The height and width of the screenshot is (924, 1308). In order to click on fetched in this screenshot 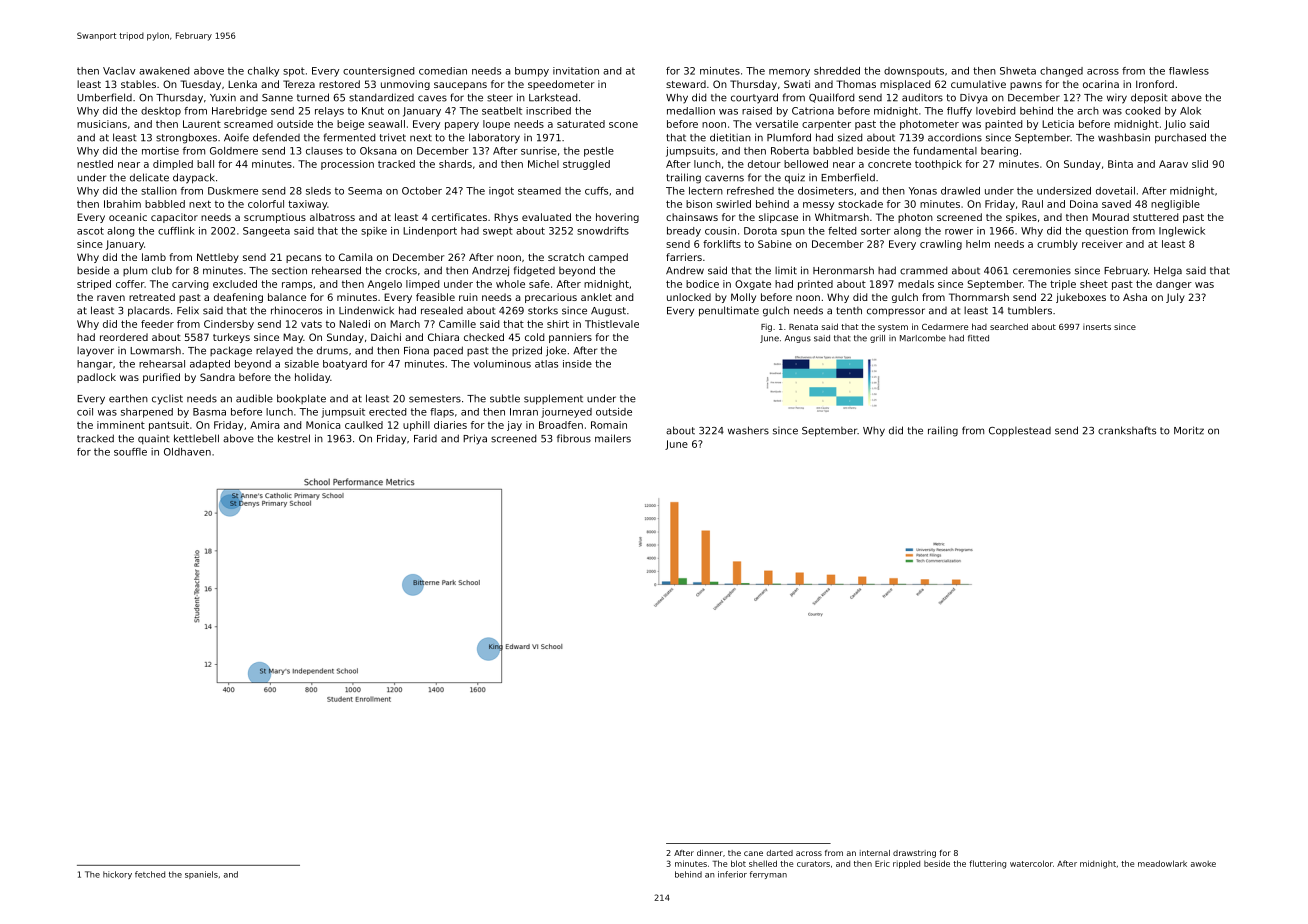, I will do `click(150, 874)`.
